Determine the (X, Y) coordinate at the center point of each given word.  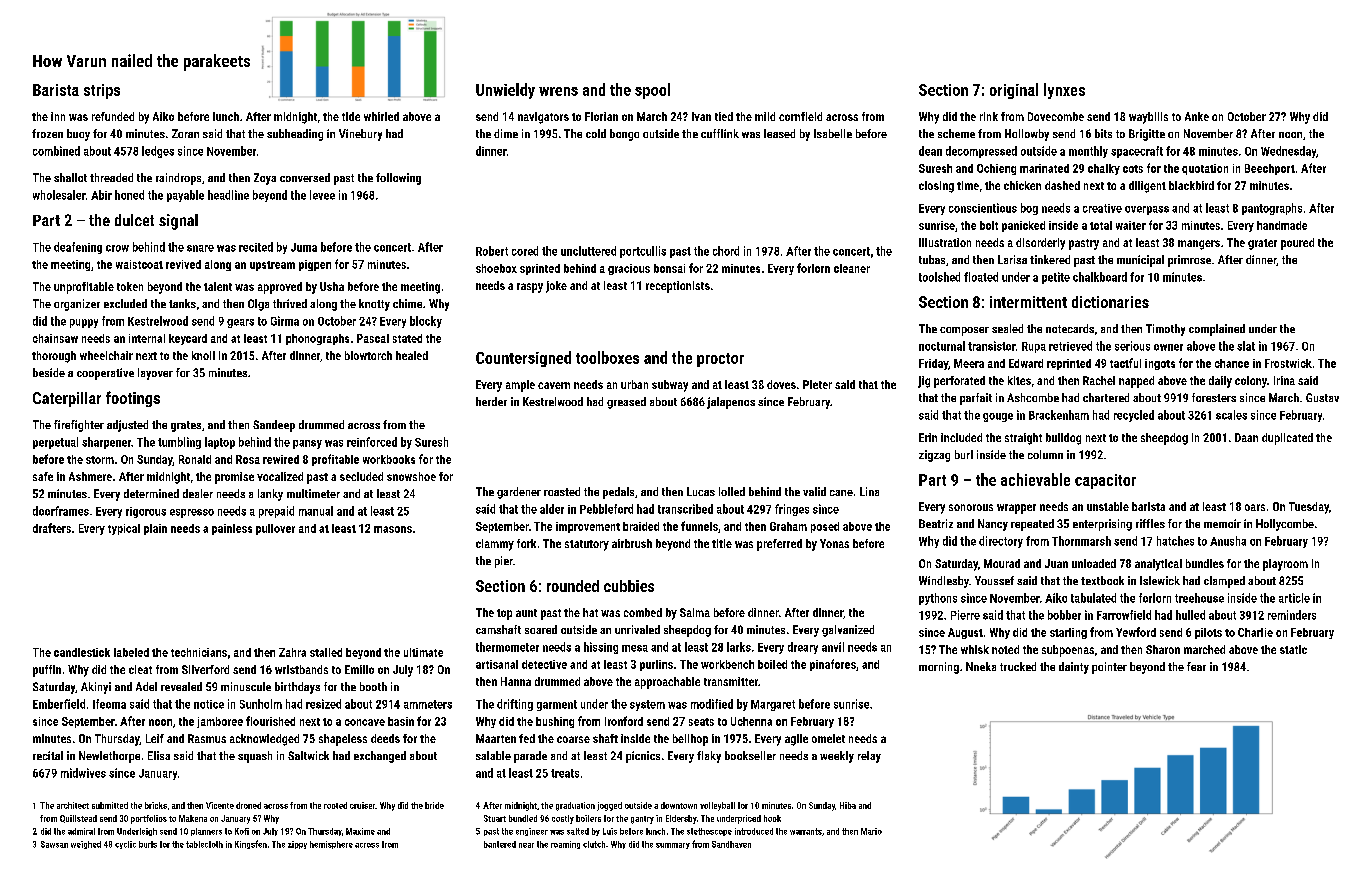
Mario (871, 831)
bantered (500, 844)
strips (102, 91)
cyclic (125, 845)
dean (930, 151)
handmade (1282, 225)
